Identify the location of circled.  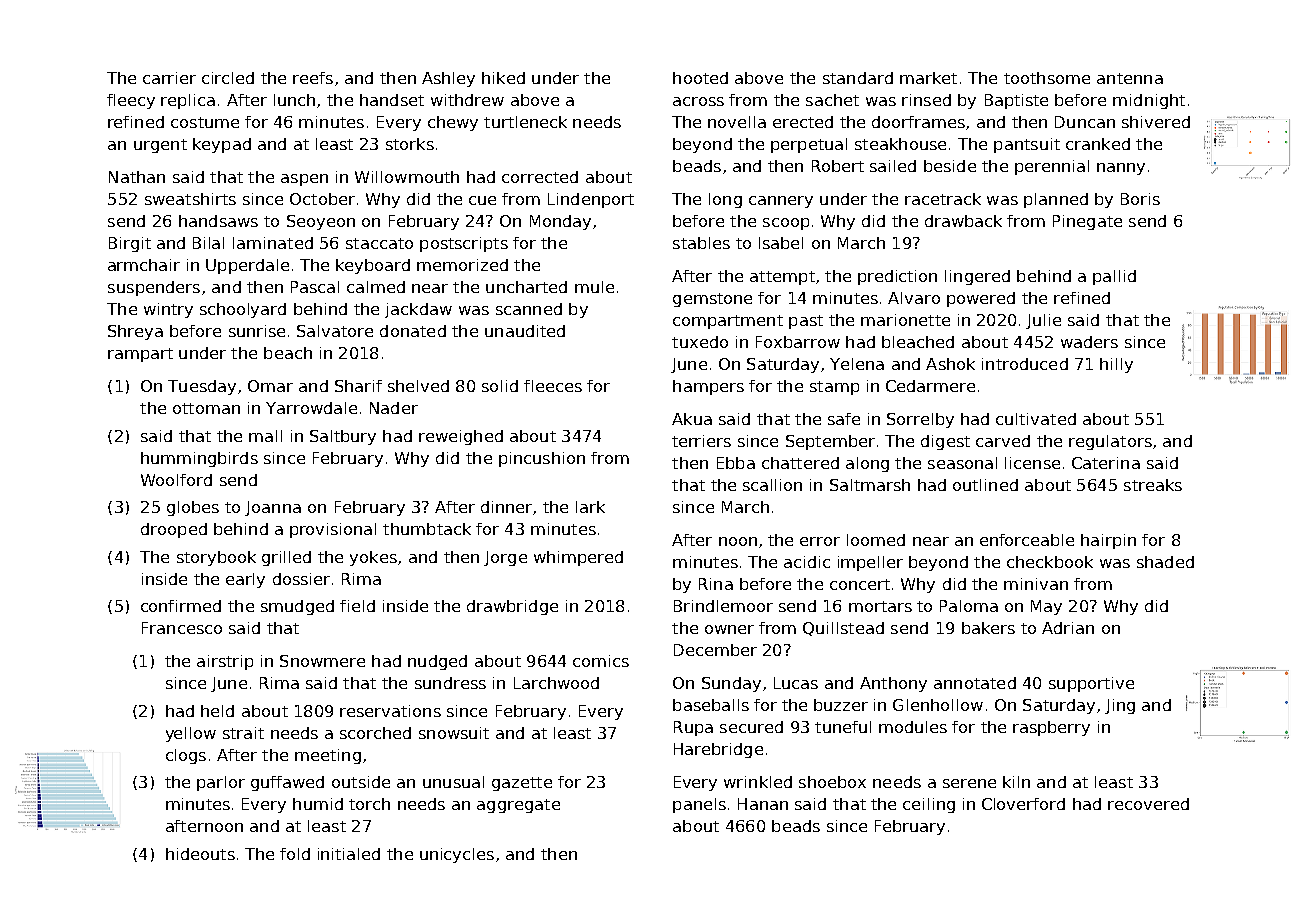
(228, 78).
